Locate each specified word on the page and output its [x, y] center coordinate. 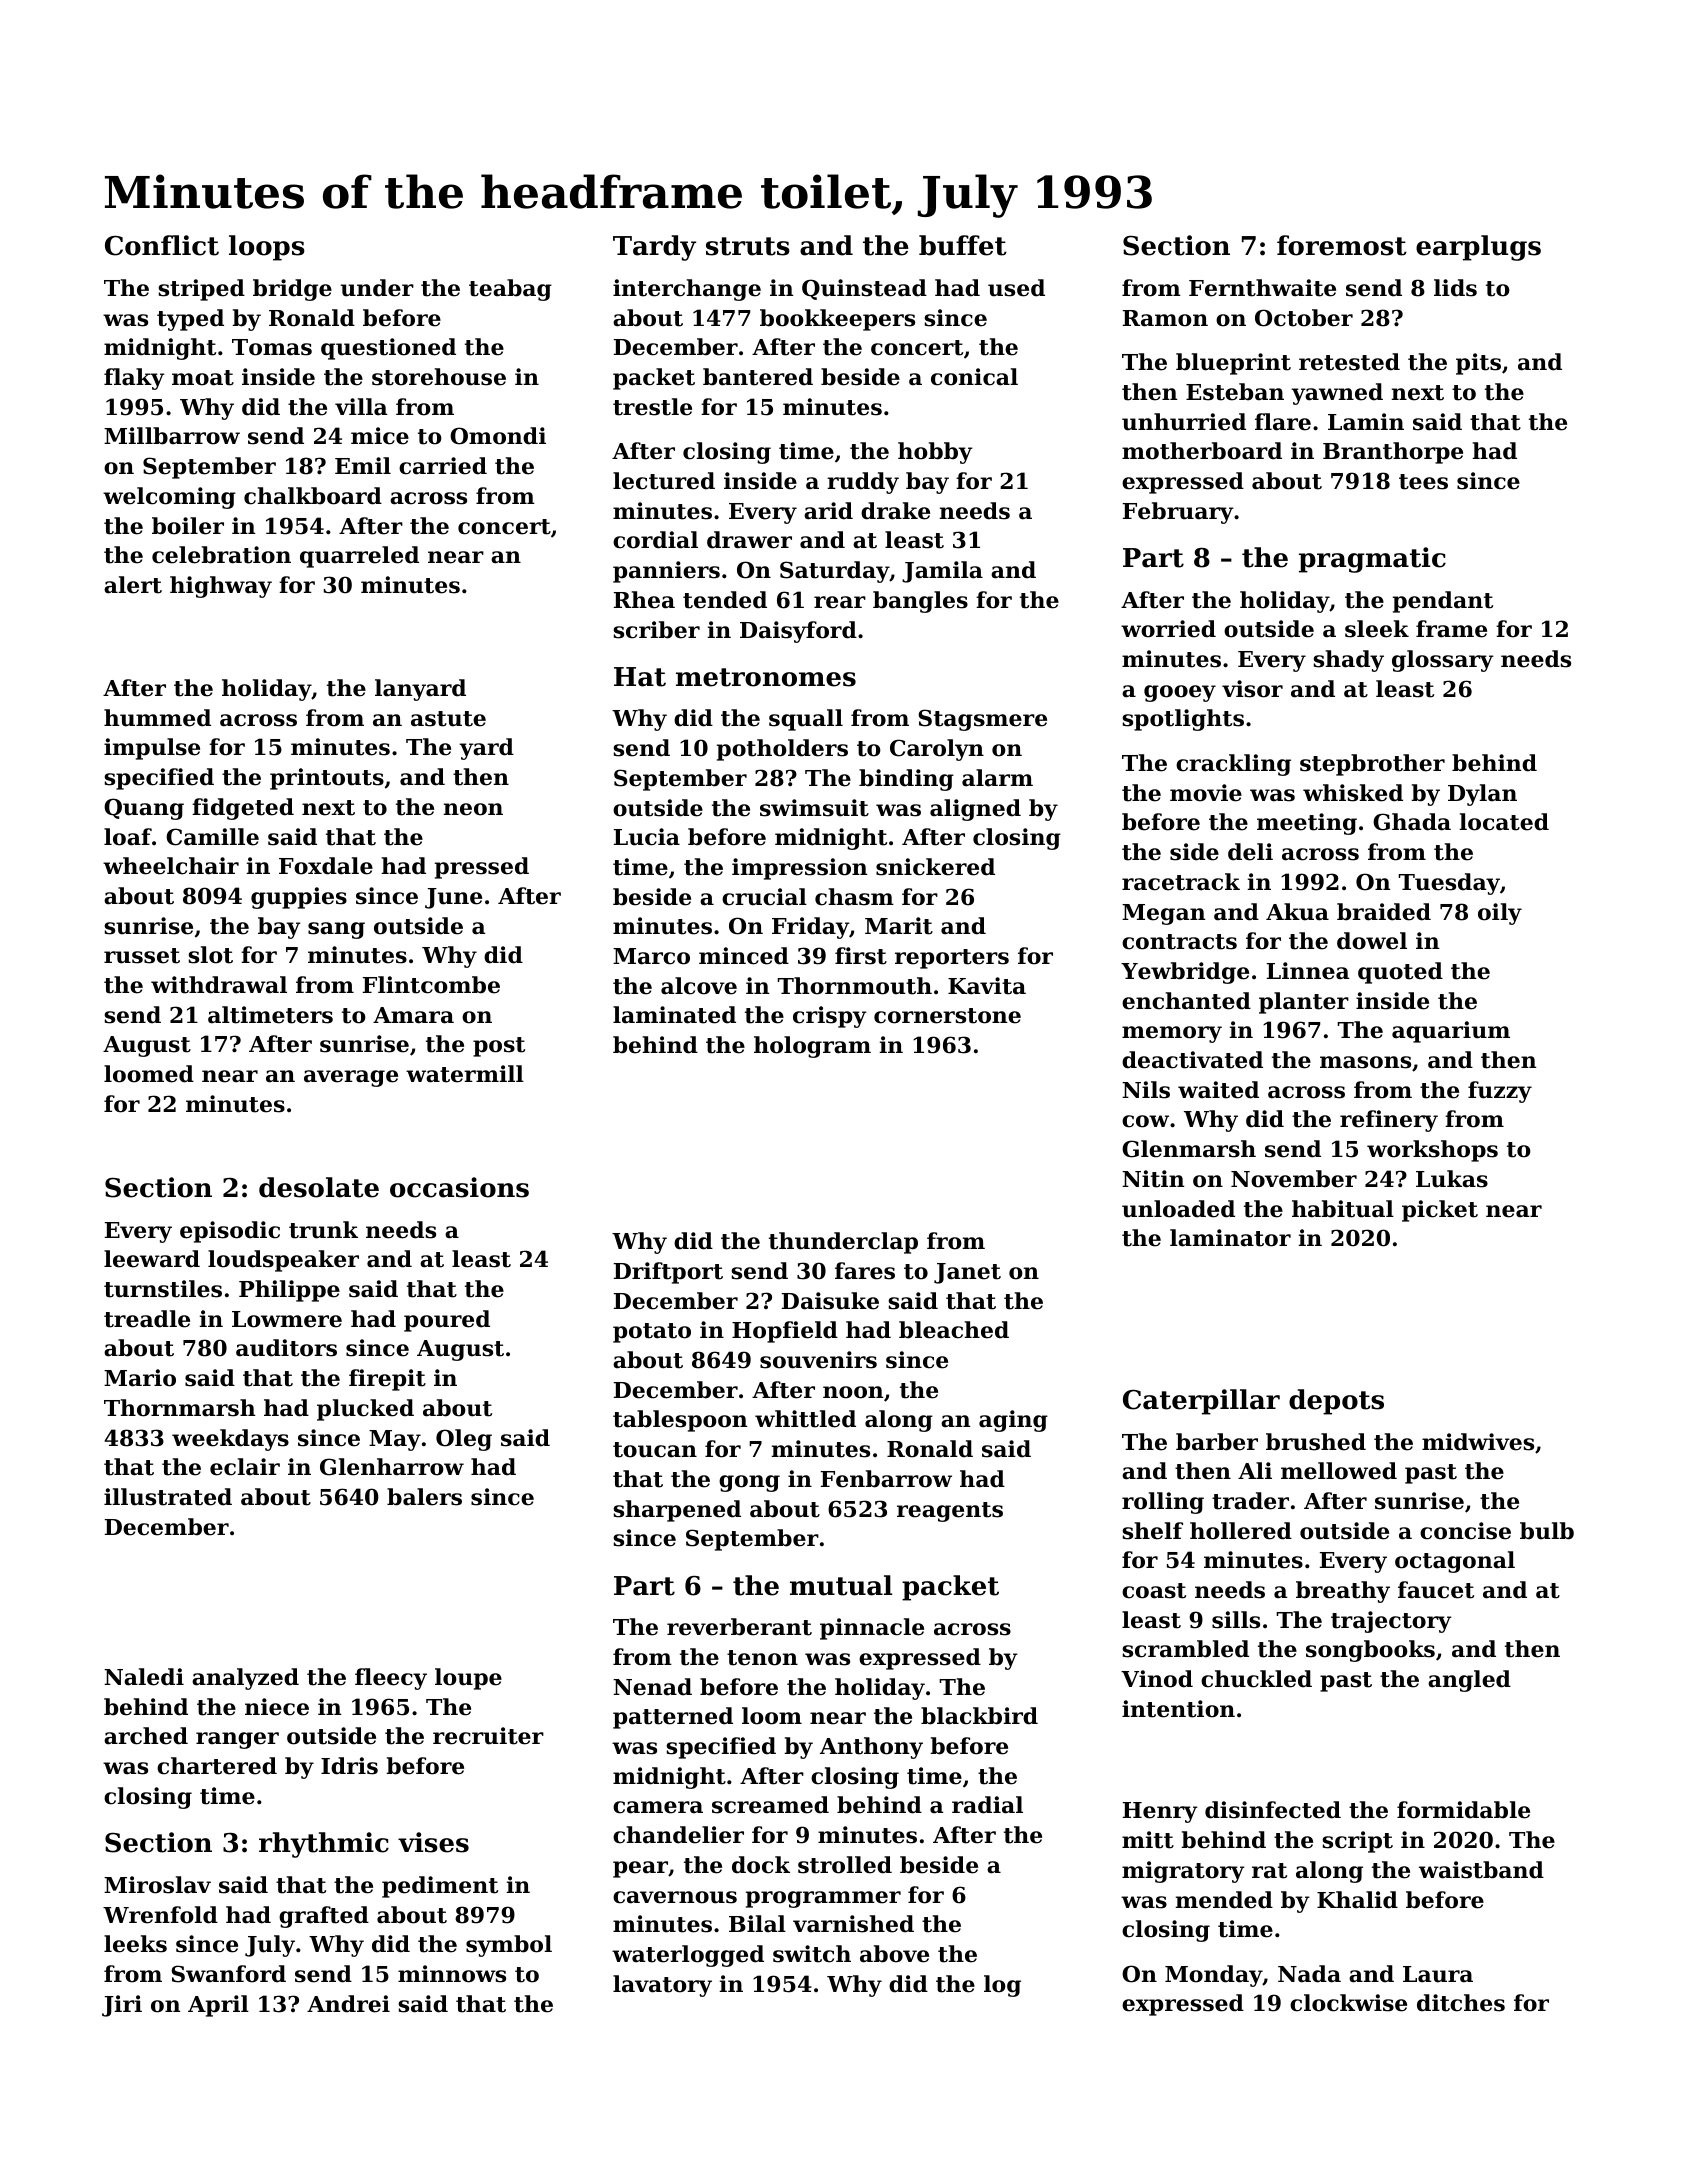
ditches [1461, 2003]
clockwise [1348, 2003]
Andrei [348, 2004]
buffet [963, 245]
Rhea [644, 600]
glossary [1443, 661]
